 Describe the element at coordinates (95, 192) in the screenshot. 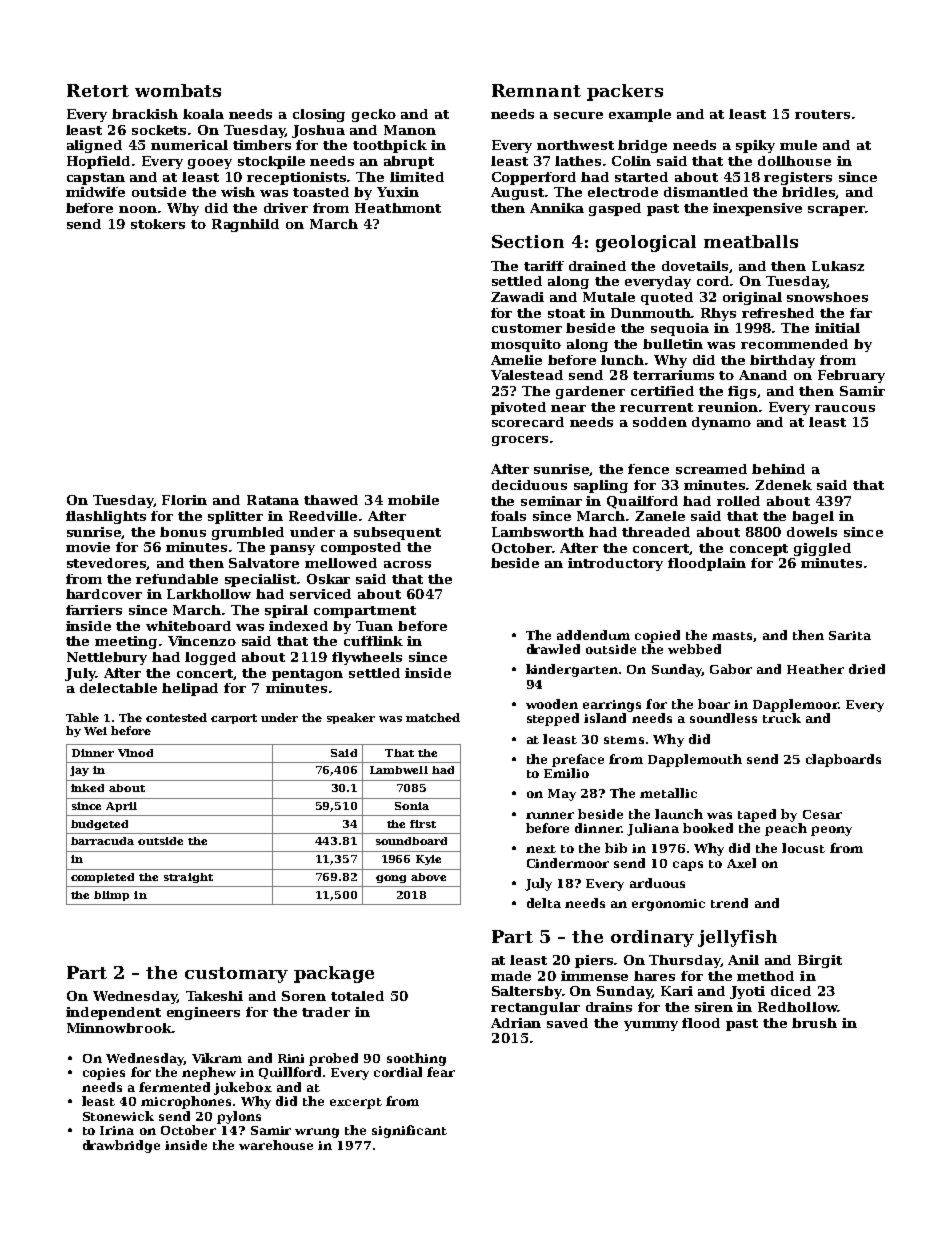

I see `midwife` at that location.
